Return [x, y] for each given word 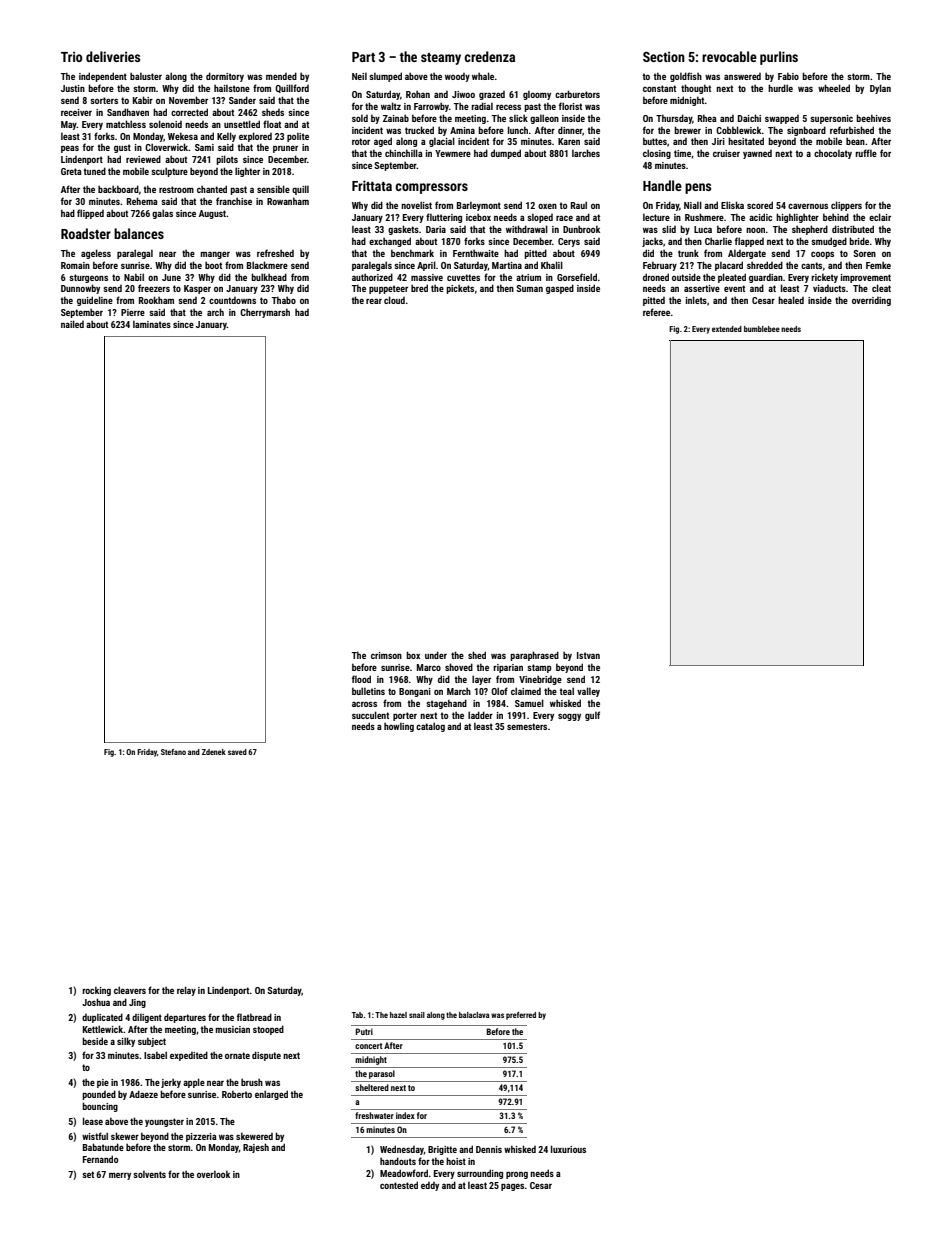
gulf [592, 716]
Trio [71, 57]
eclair [880, 217]
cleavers [130, 990]
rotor [361, 141]
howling [399, 727]
